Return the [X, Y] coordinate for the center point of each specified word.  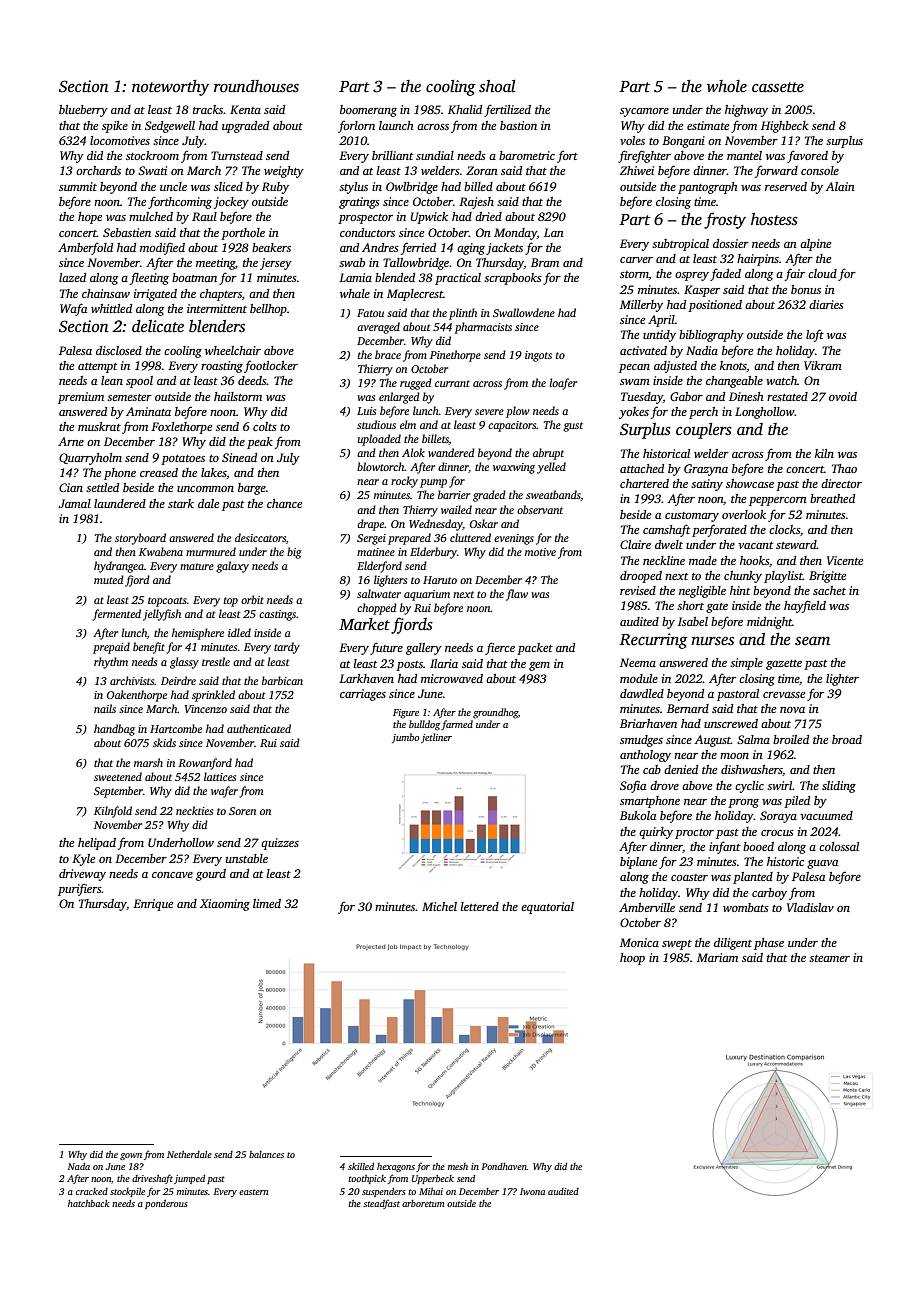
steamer [829, 958]
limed [267, 903]
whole [727, 86]
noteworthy [171, 88]
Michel [439, 906]
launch [396, 125]
